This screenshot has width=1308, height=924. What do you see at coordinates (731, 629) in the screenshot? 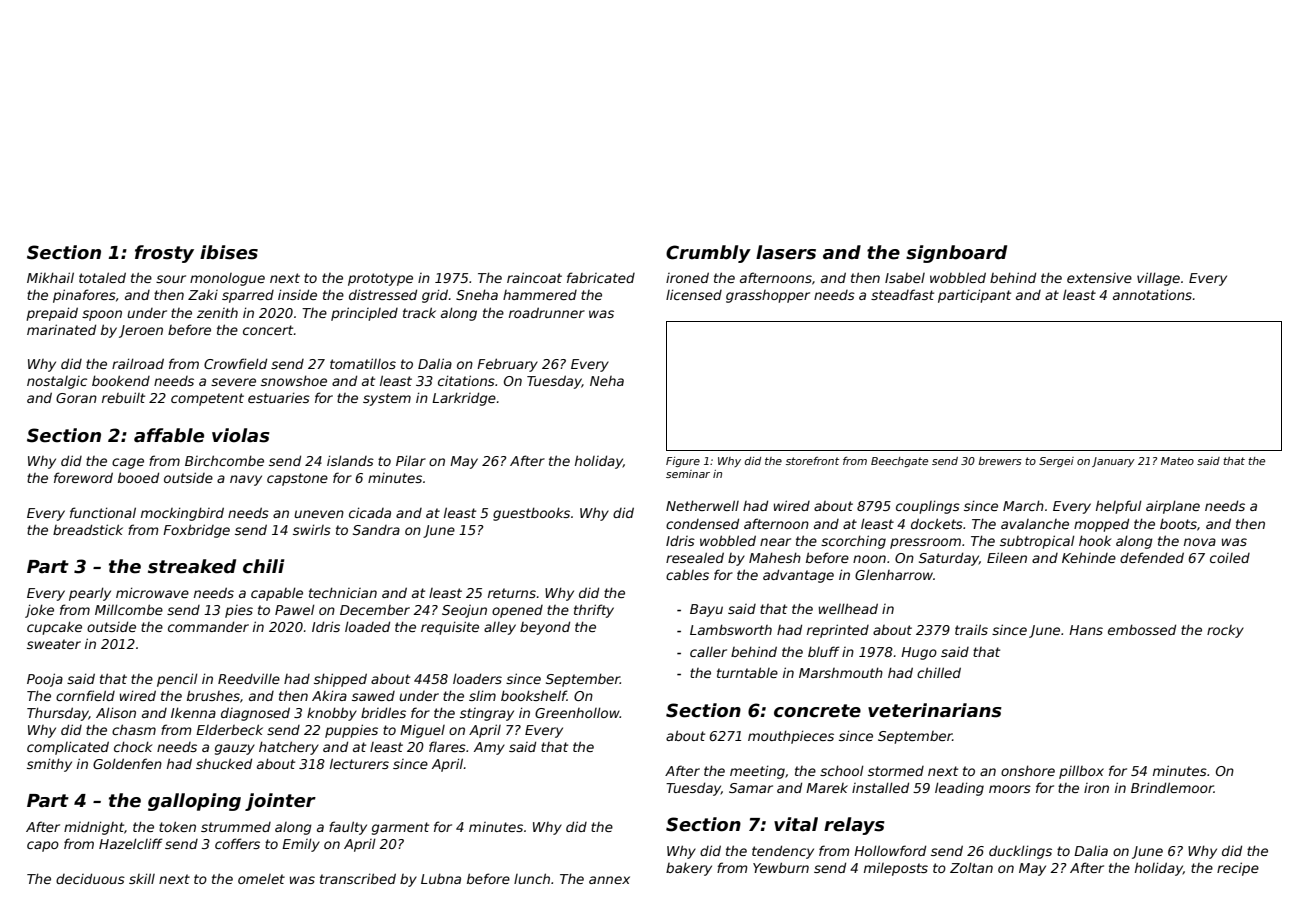
I see `Lambsworth` at bounding box center [731, 629].
